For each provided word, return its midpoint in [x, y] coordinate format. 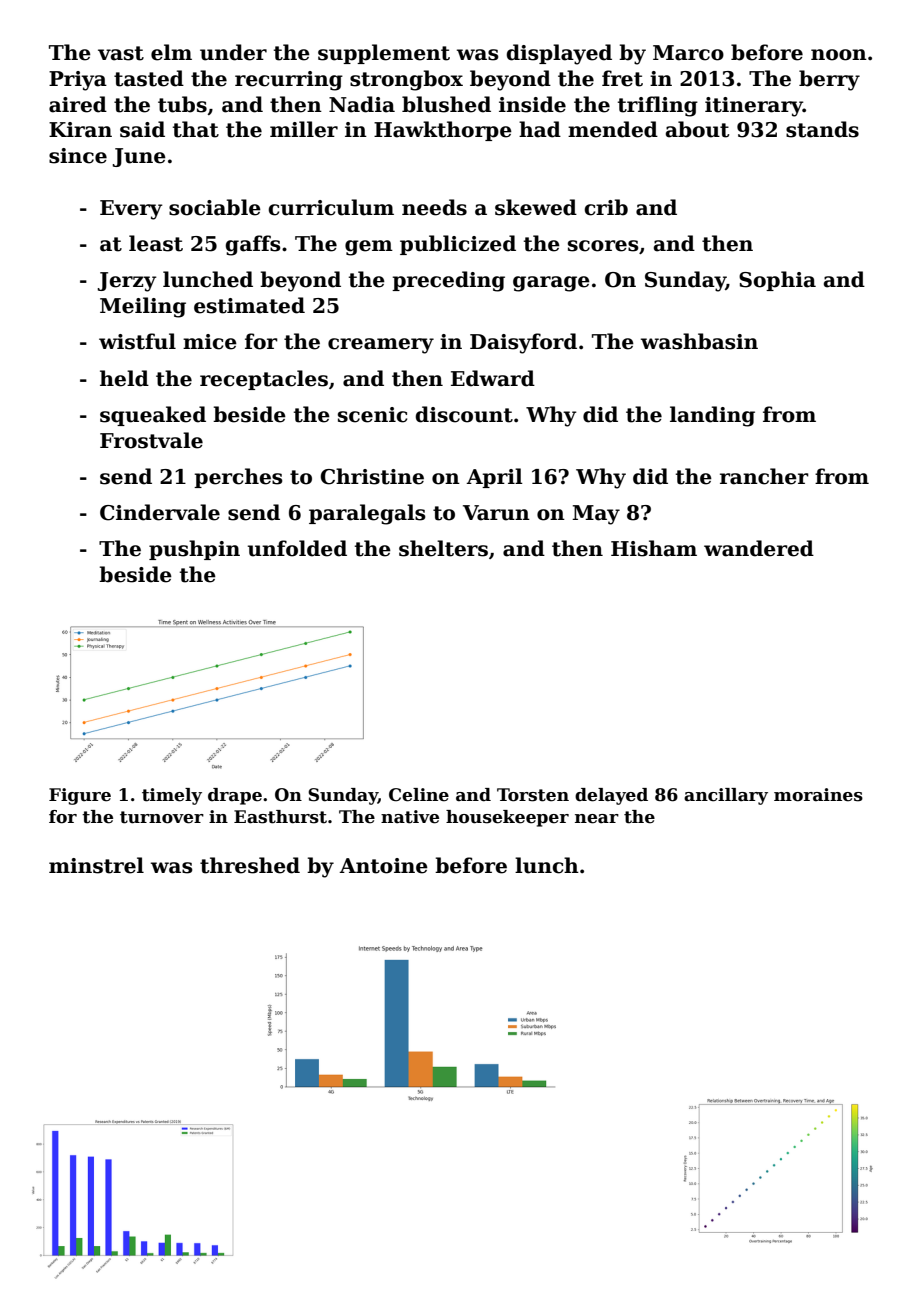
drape [235, 796]
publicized [458, 245]
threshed [250, 865]
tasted [149, 78]
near [597, 819]
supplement [384, 54]
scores [603, 246]
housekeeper [507, 818]
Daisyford [523, 343]
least [156, 243]
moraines [818, 795]
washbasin [699, 341]
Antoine [383, 866]
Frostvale [151, 440]
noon [839, 55]
